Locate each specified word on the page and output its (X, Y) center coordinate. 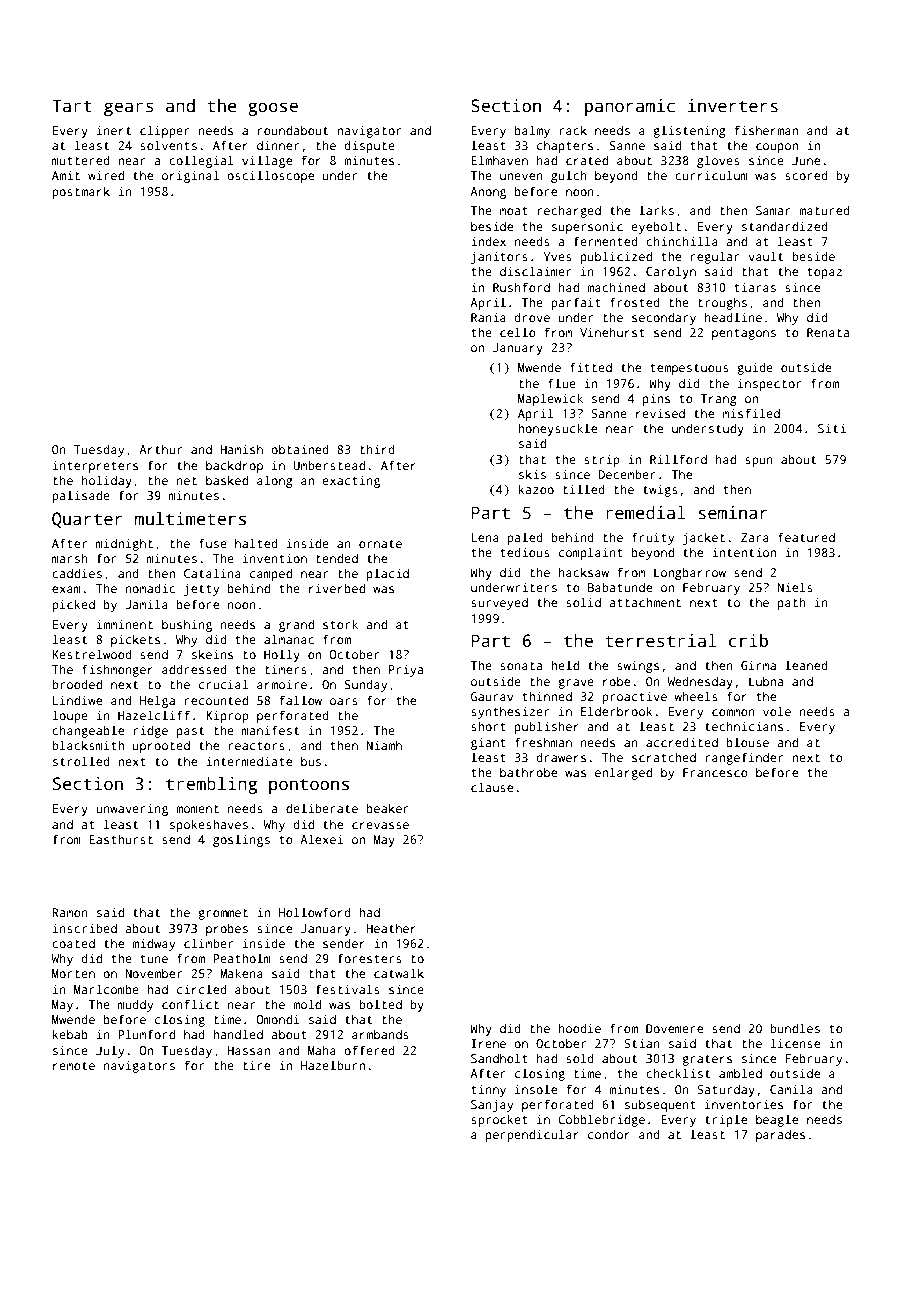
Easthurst (121, 839)
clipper (165, 131)
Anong (488, 193)
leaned (806, 665)
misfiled (751, 413)
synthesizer (510, 712)
